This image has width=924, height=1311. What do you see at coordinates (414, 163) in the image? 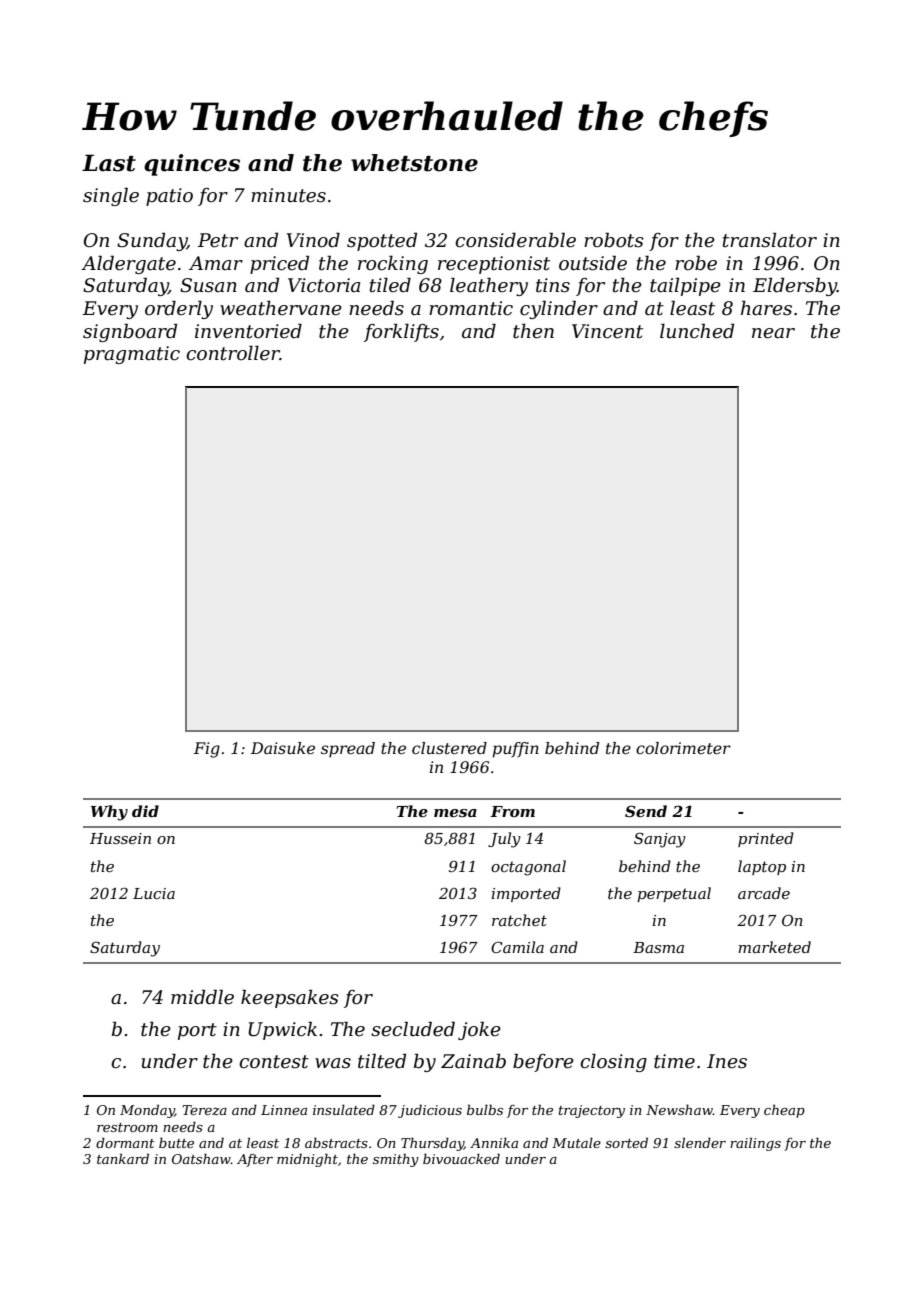
I see `whetstone` at bounding box center [414, 163].
